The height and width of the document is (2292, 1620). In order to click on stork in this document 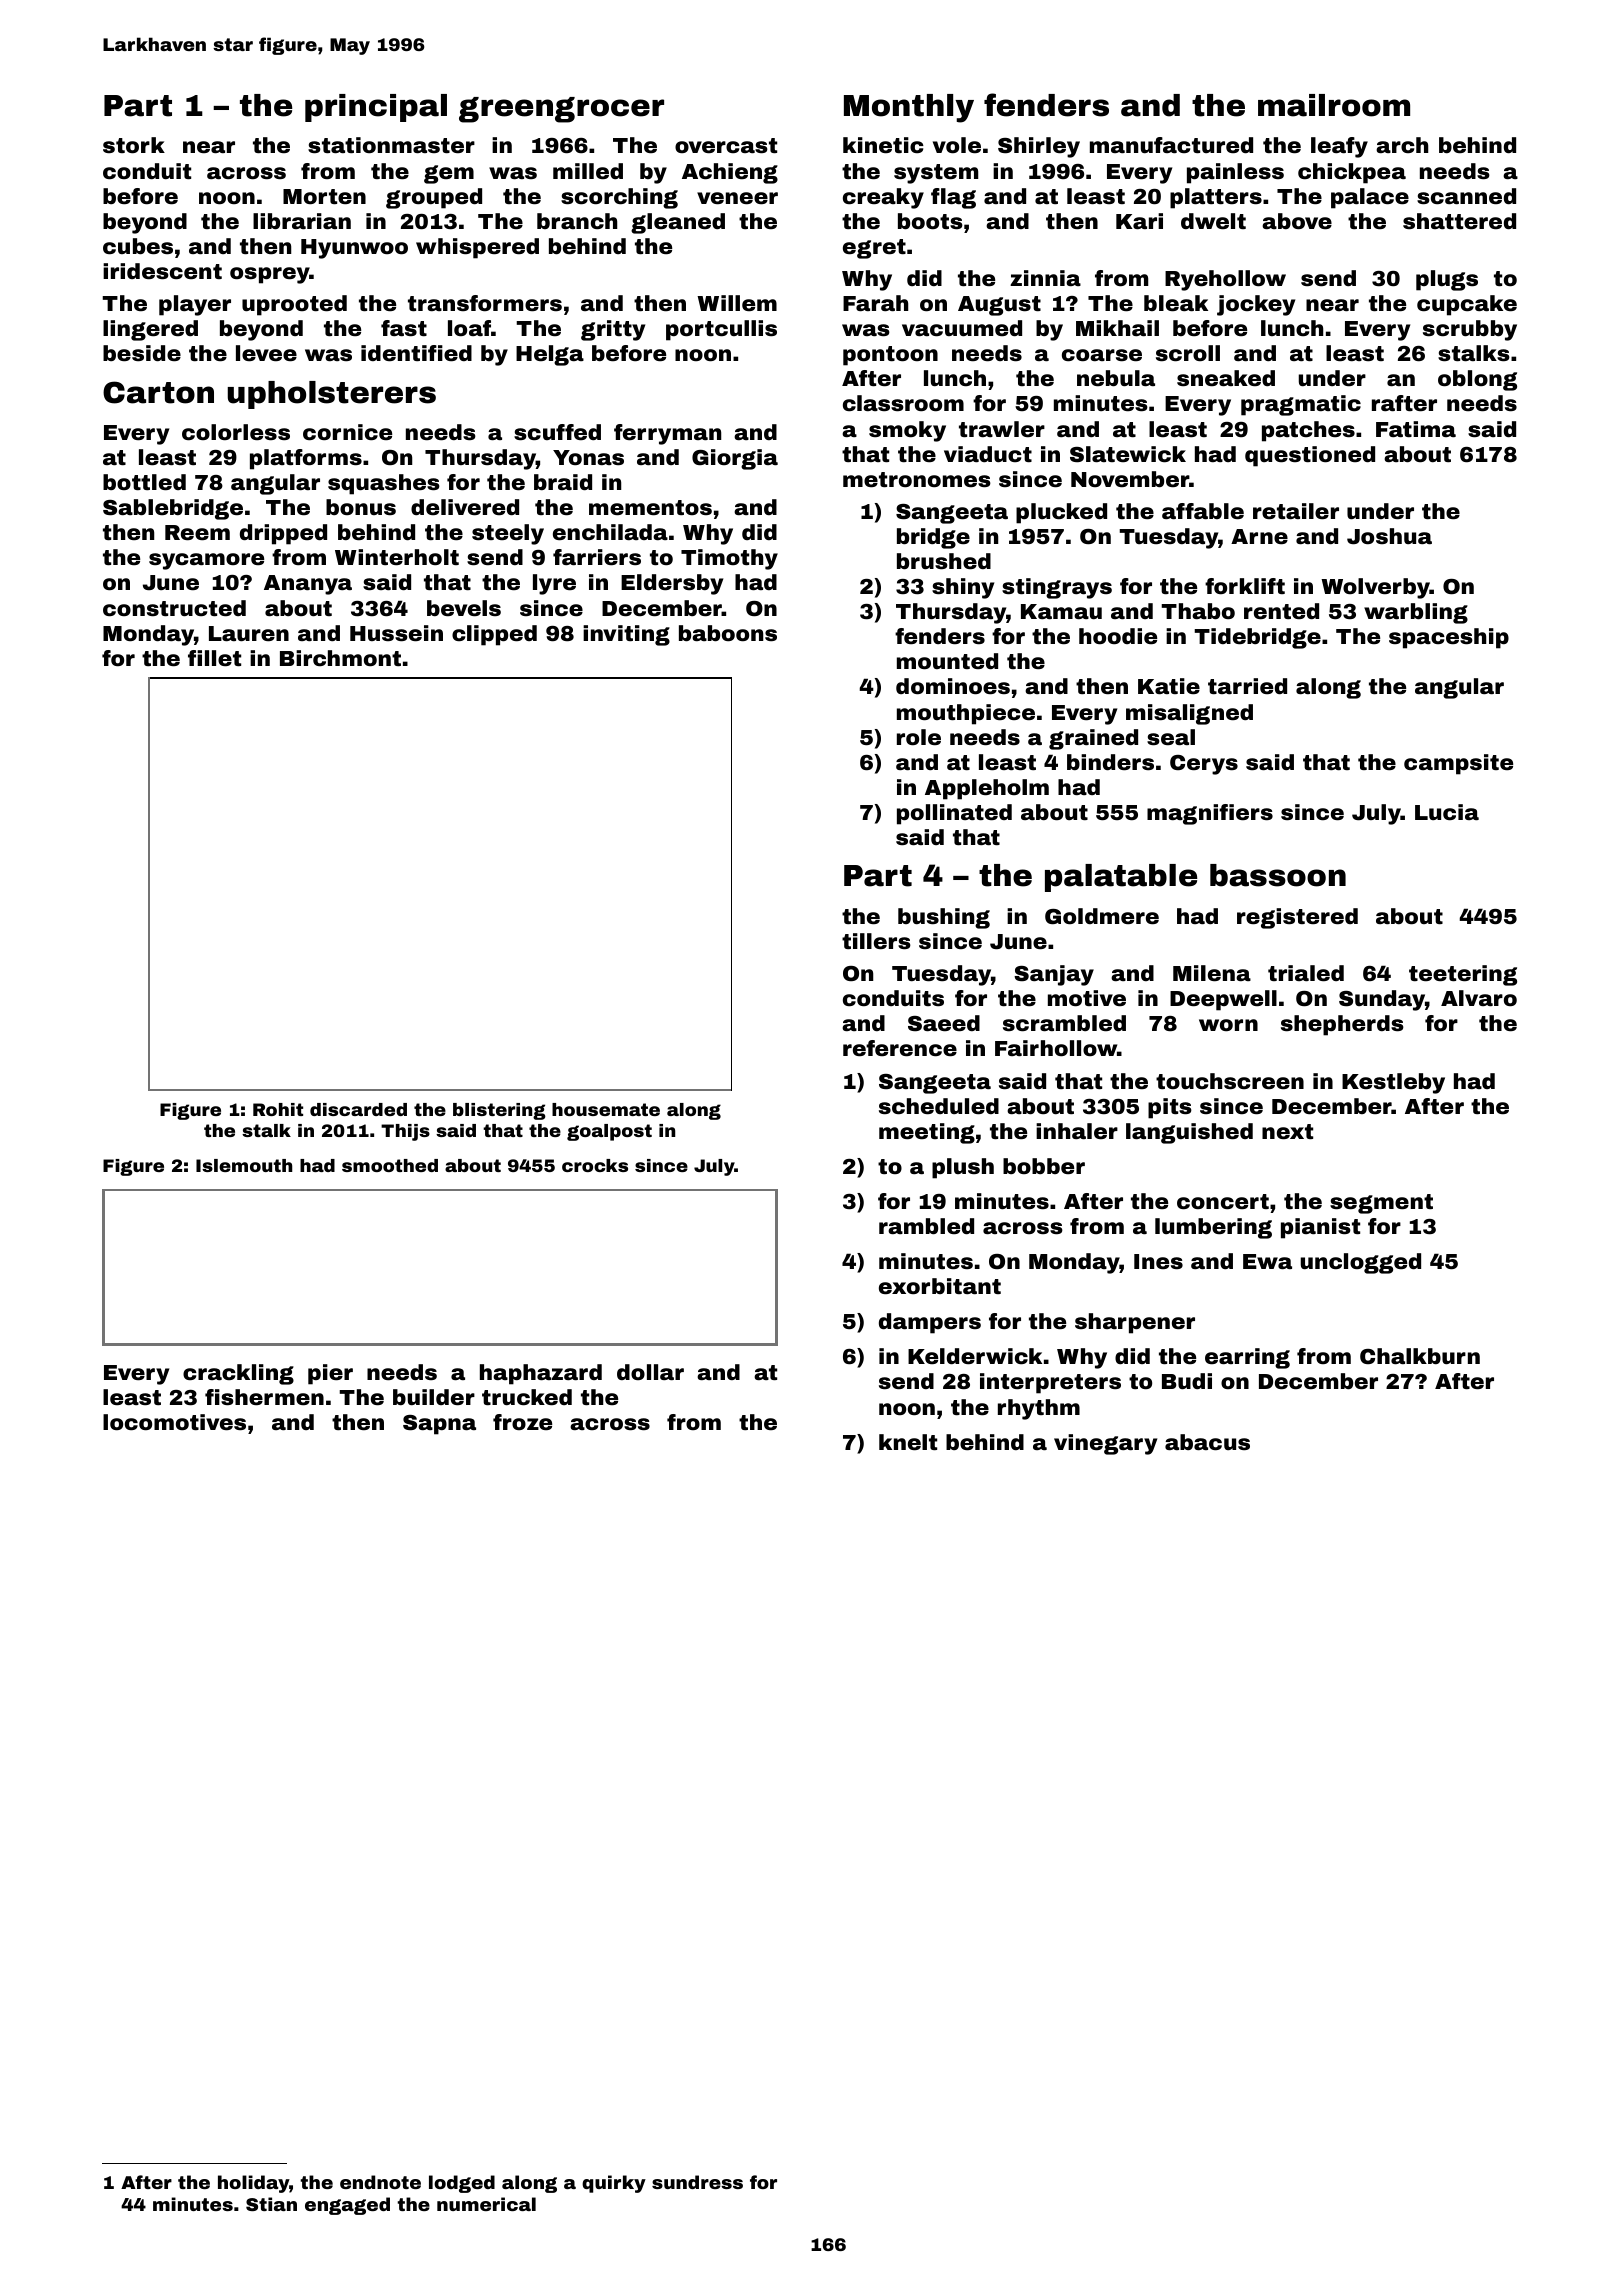, I will do `click(134, 145)`.
